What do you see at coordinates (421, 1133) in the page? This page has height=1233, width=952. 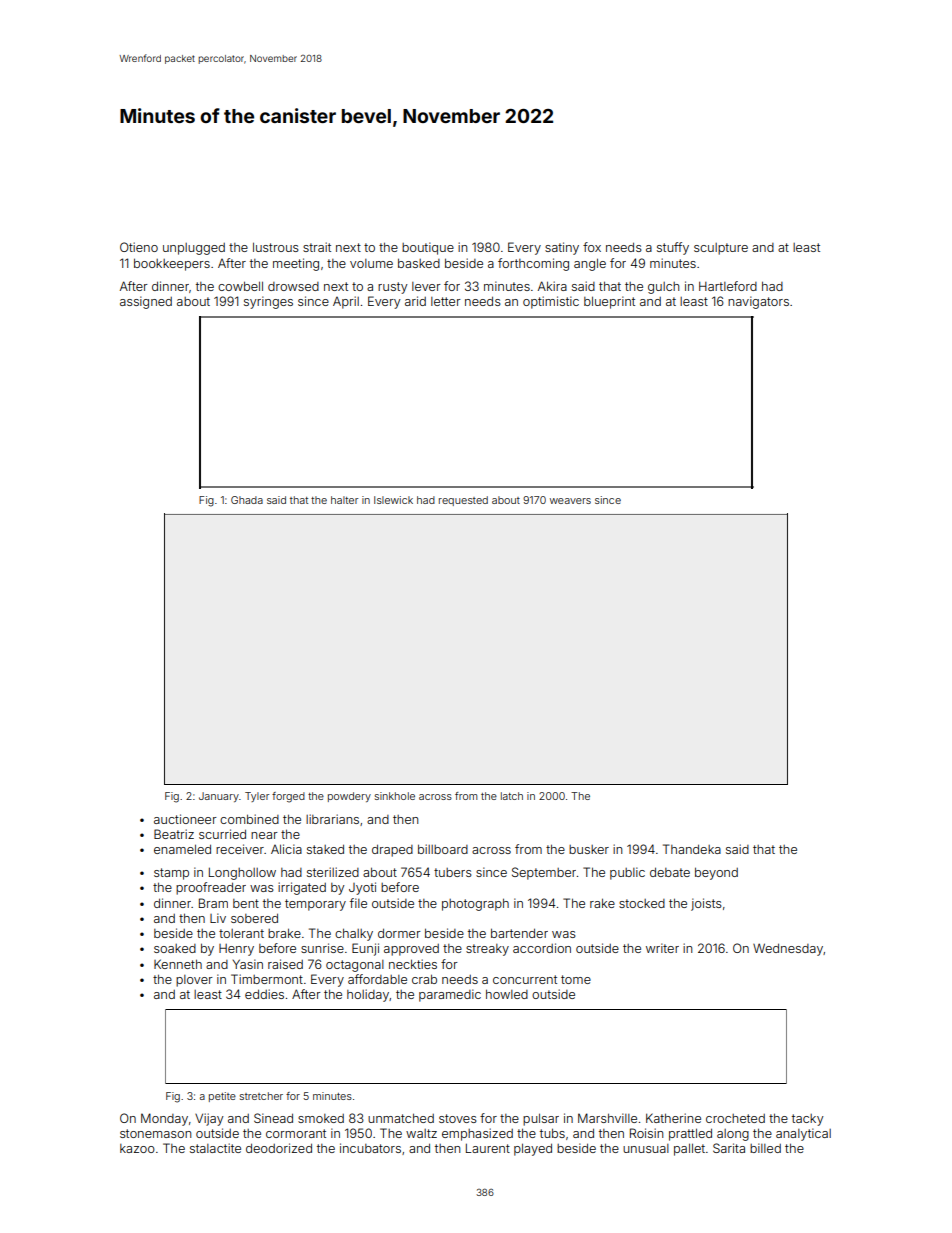 I see `waltz` at bounding box center [421, 1133].
